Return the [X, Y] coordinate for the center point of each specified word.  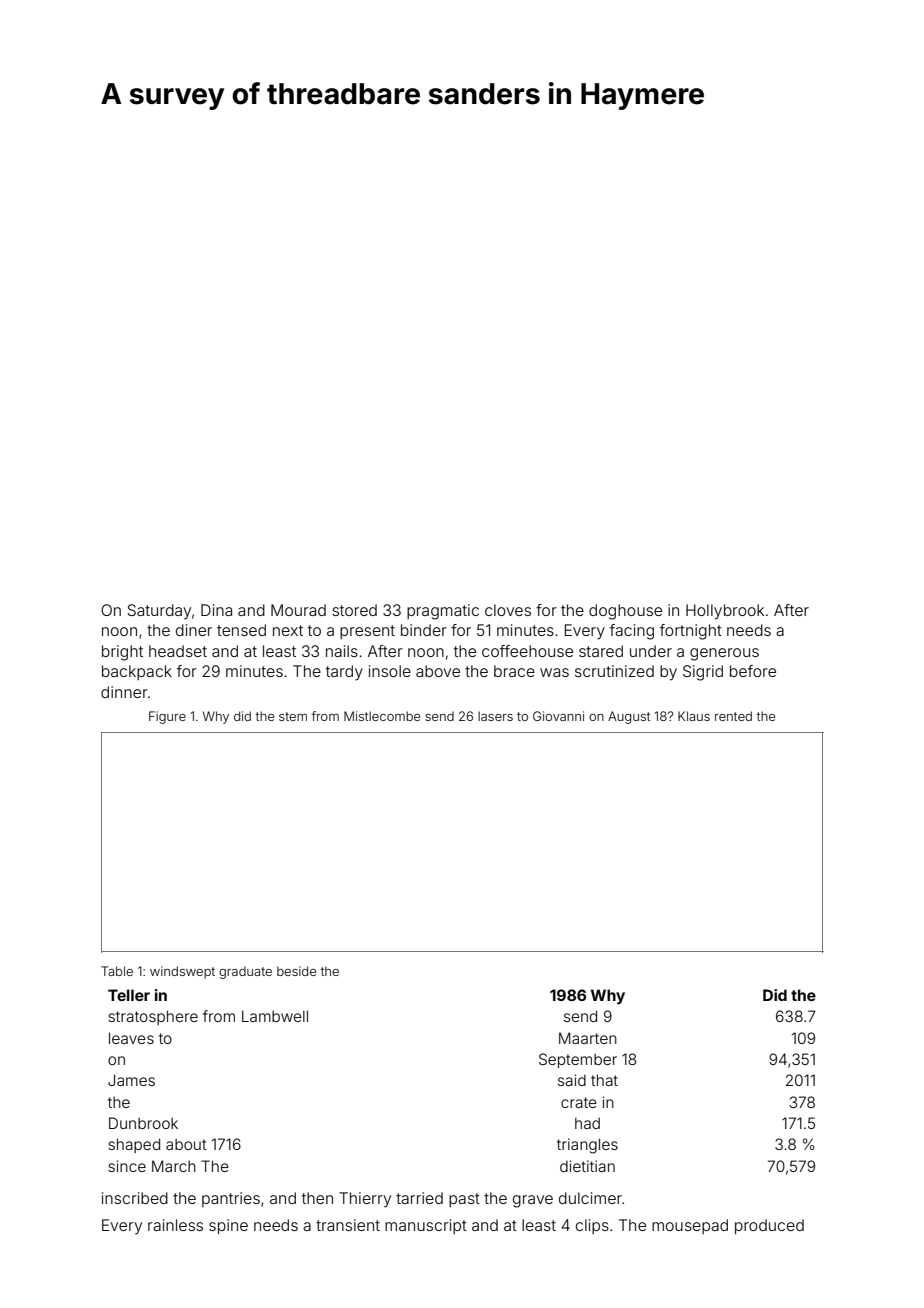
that [604, 1080]
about [186, 1144]
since [127, 1166]
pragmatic [443, 612]
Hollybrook [725, 612]
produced [769, 1226]
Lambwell [275, 1016]
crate [579, 1102]
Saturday [159, 612]
